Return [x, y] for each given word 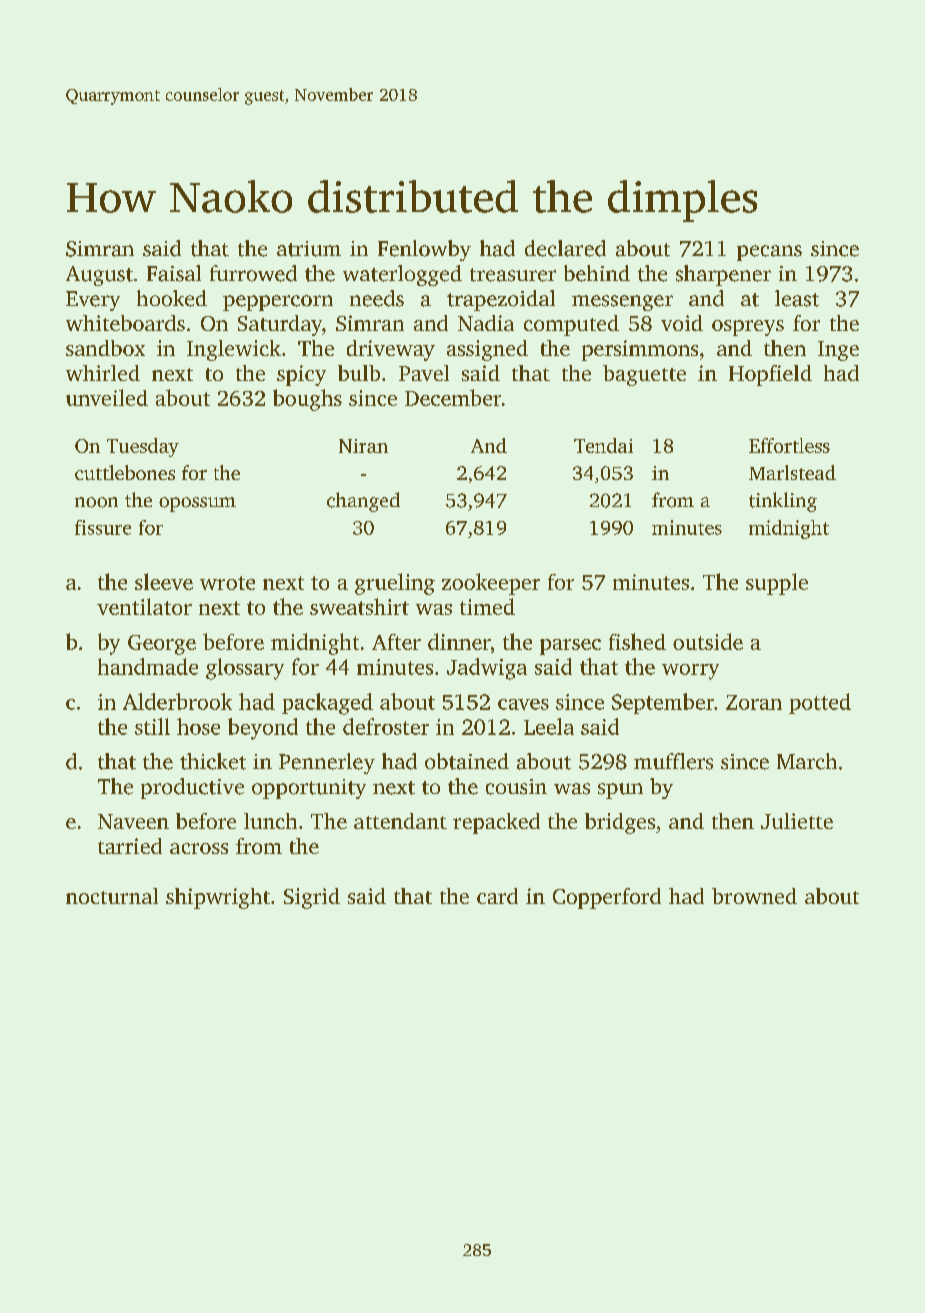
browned [754, 896]
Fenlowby [424, 250]
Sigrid [312, 898]
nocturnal [112, 896]
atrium [309, 249]
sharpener [723, 275]
